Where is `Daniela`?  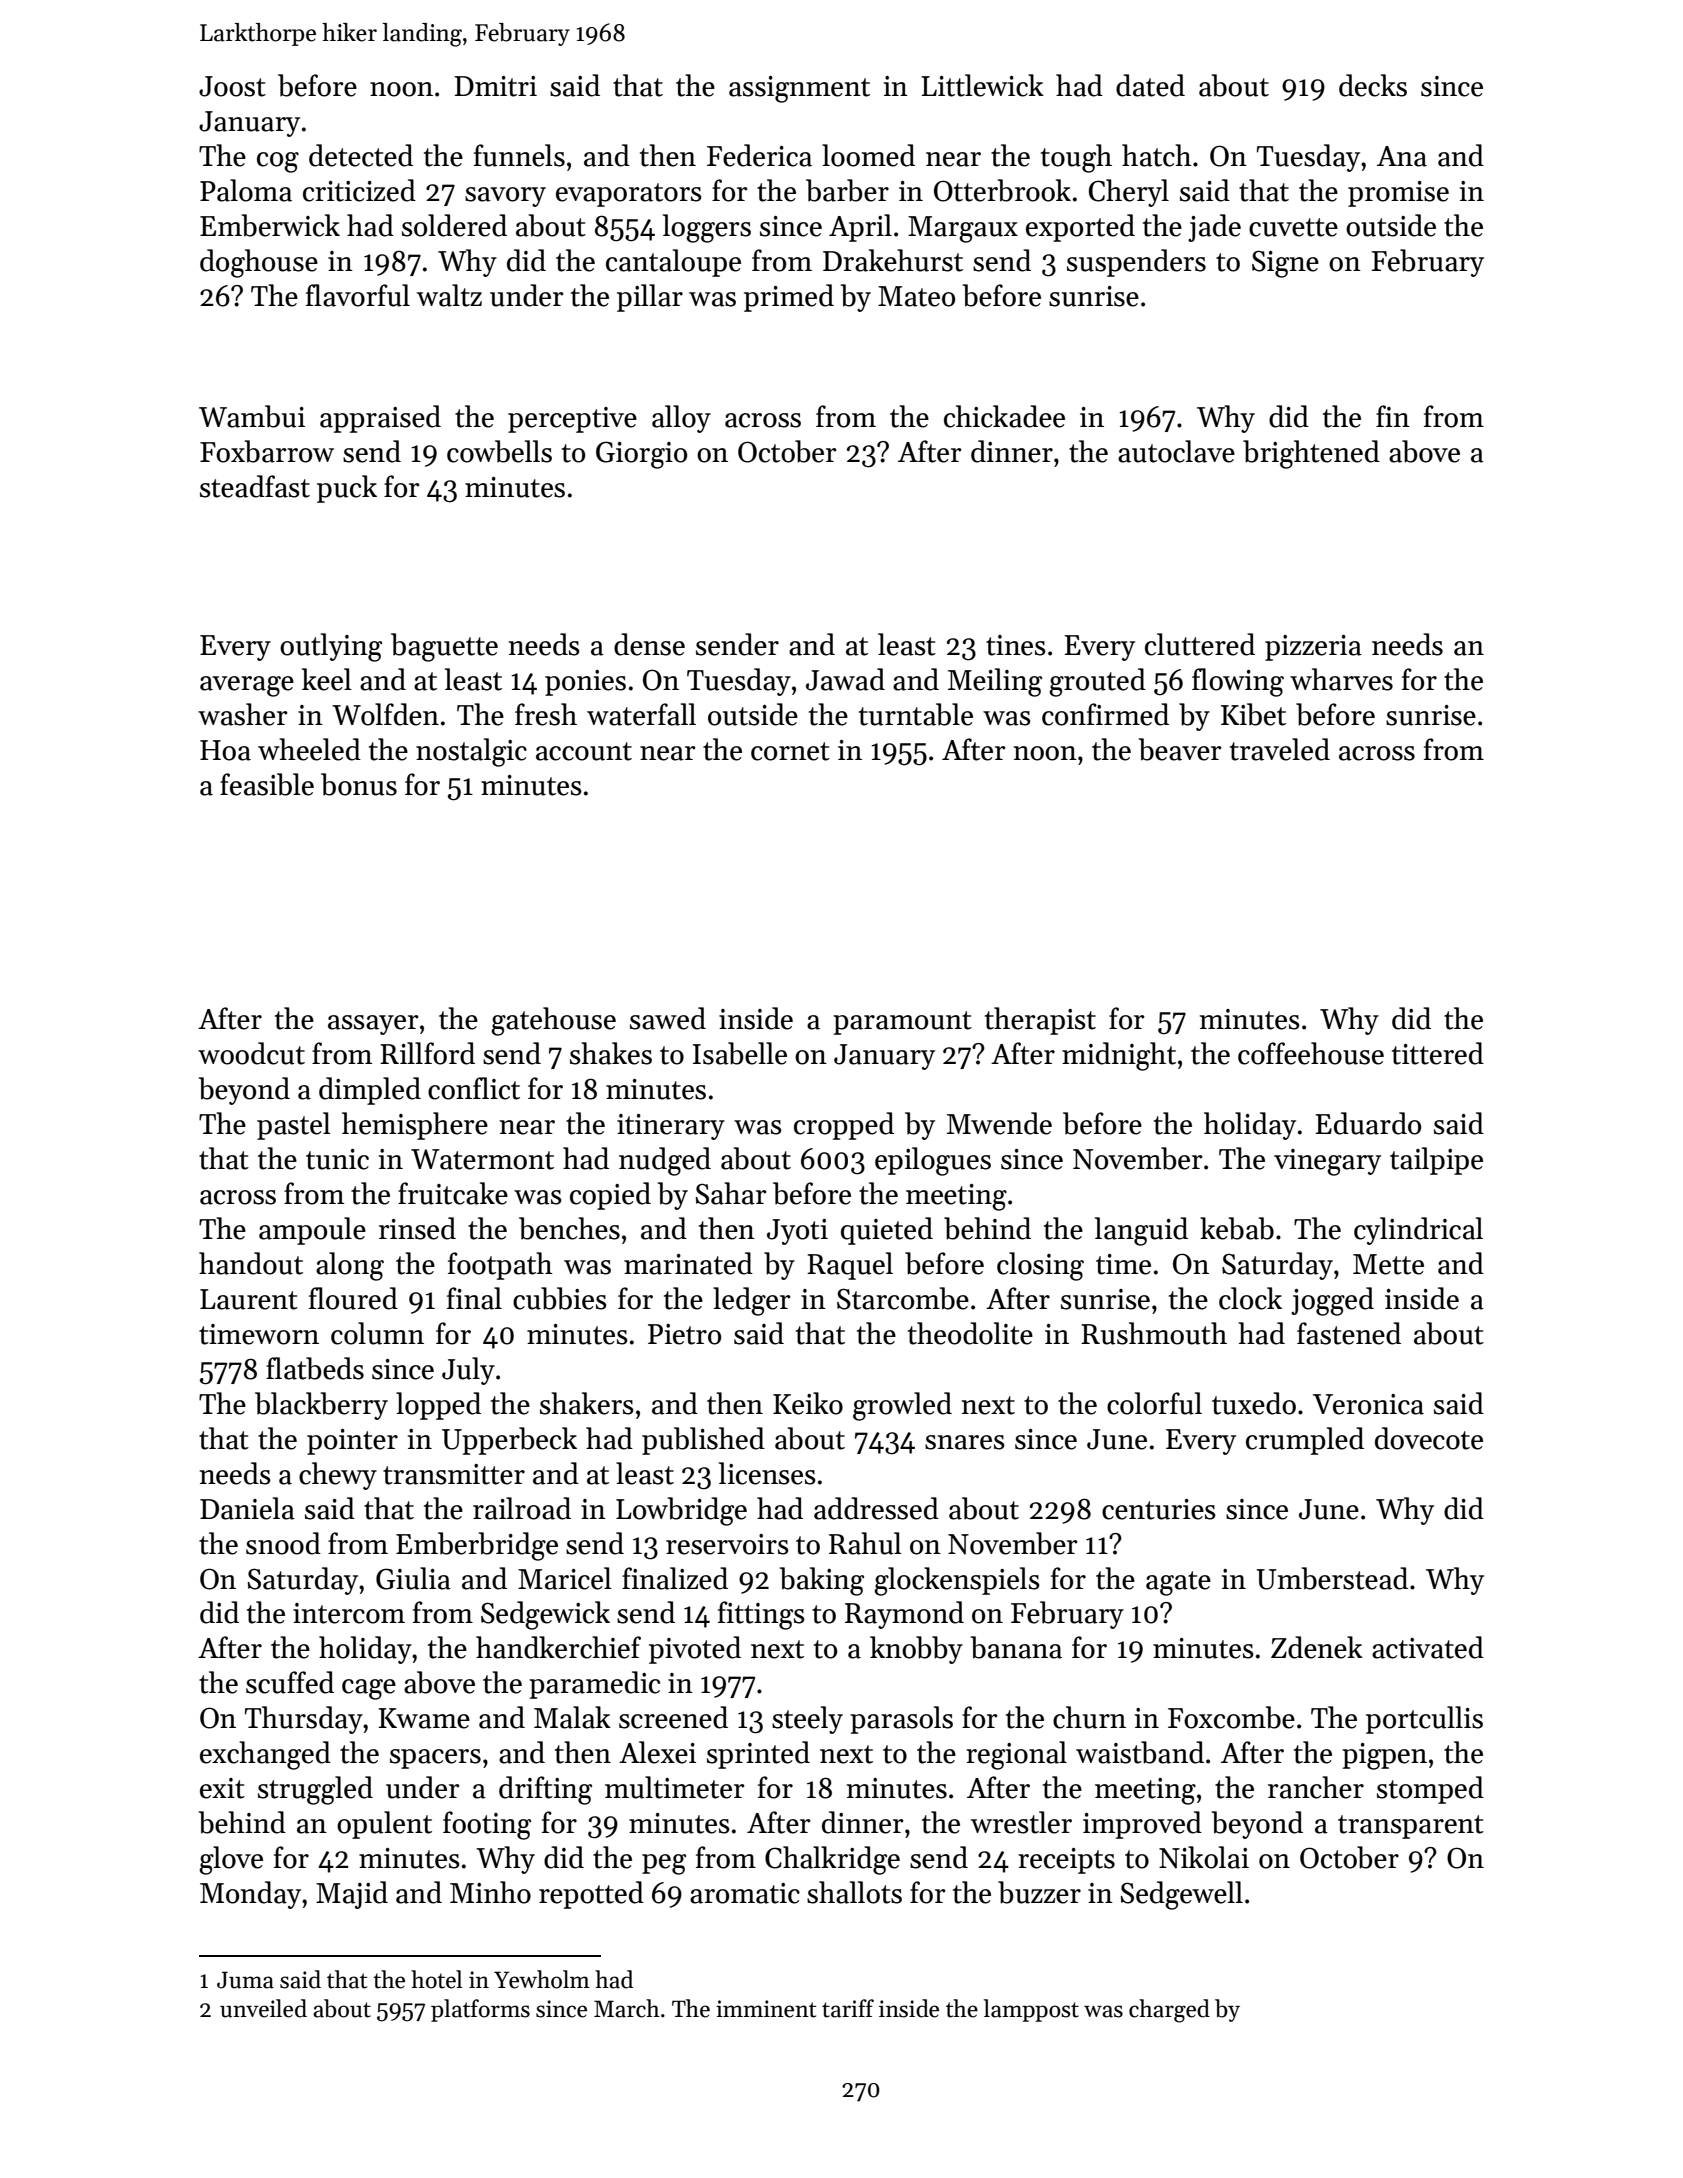
Daniela is located at coordinates (247, 1508).
